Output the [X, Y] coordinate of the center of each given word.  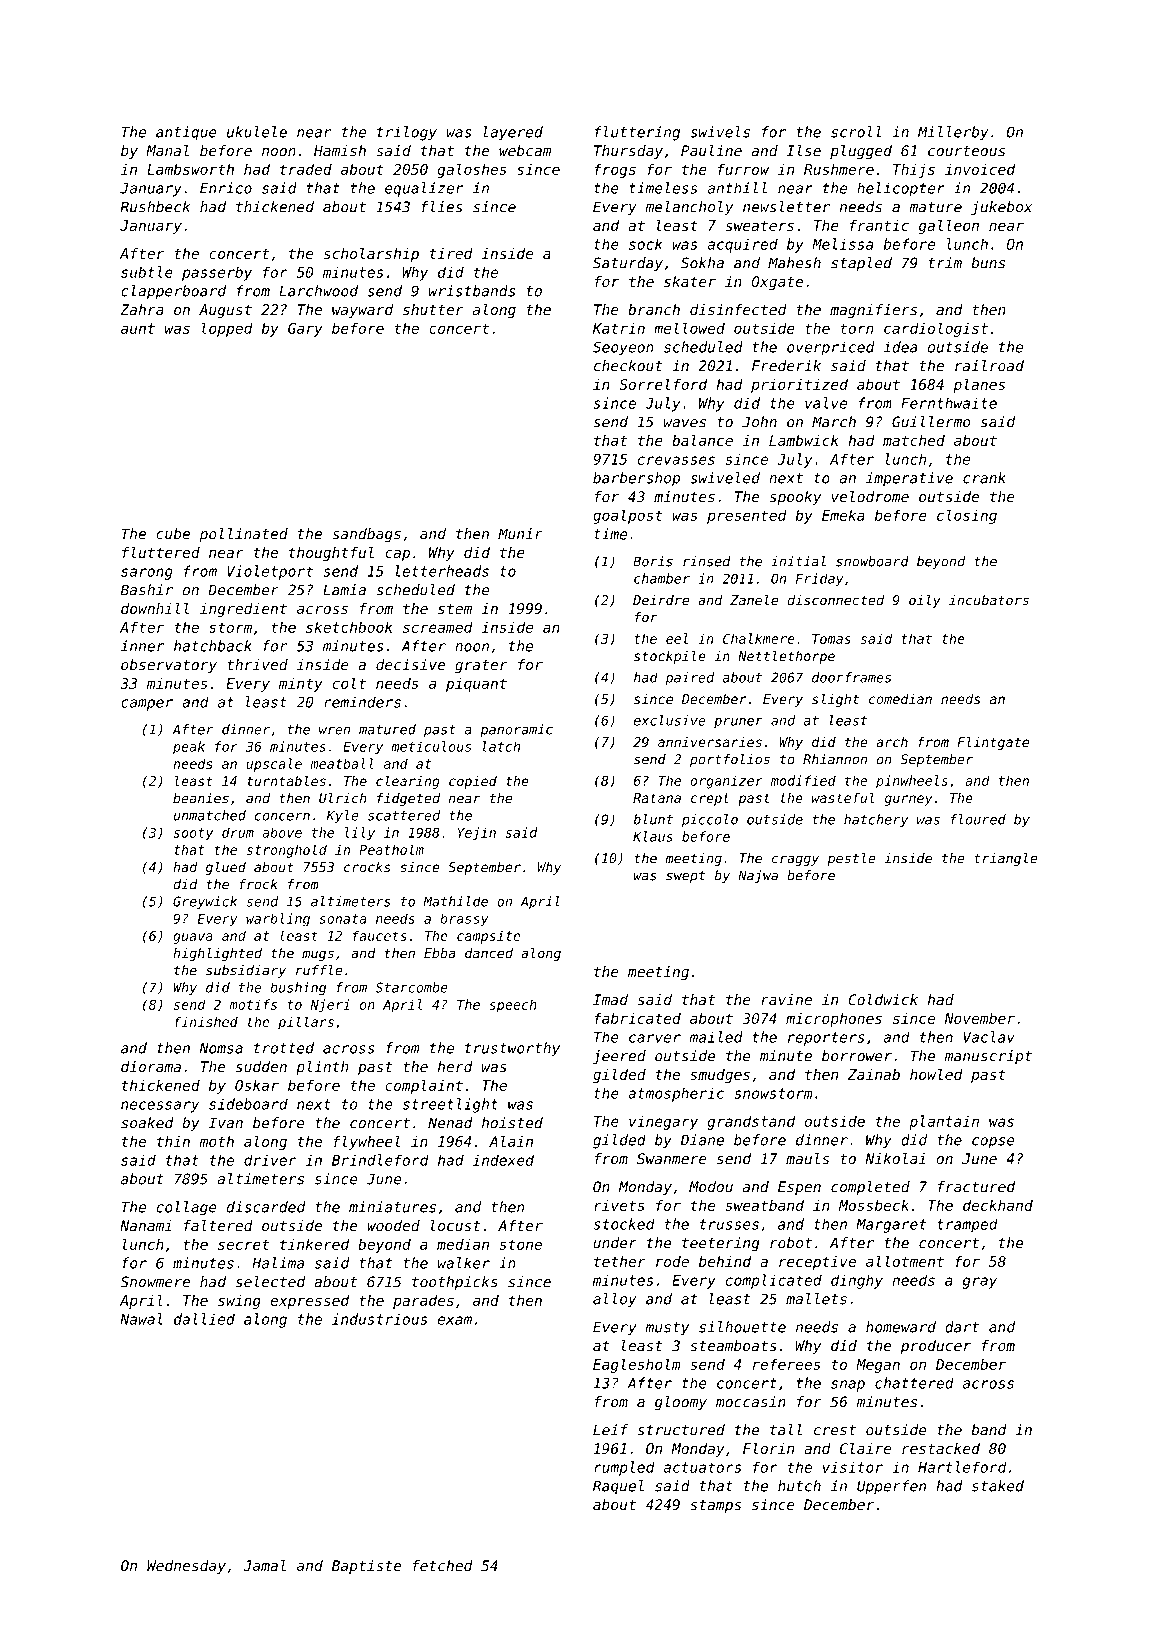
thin [173, 1141]
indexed [503, 1160]
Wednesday [186, 1567]
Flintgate [993, 743]
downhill [155, 608]
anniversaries [710, 742]
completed [870, 1188]
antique [186, 133]
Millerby [953, 133]
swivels [720, 132]
